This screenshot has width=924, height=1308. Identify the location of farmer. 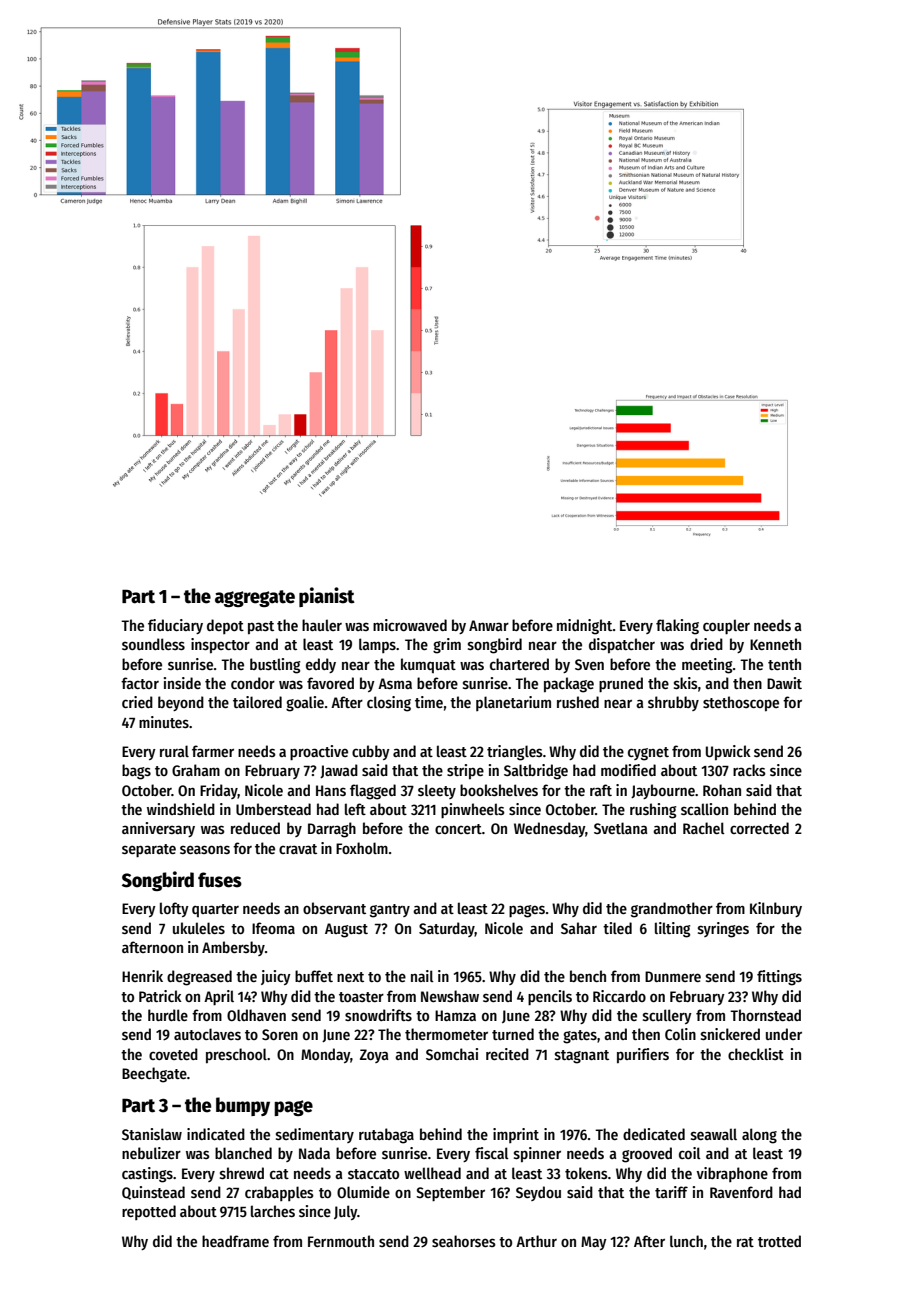
(213, 751).
